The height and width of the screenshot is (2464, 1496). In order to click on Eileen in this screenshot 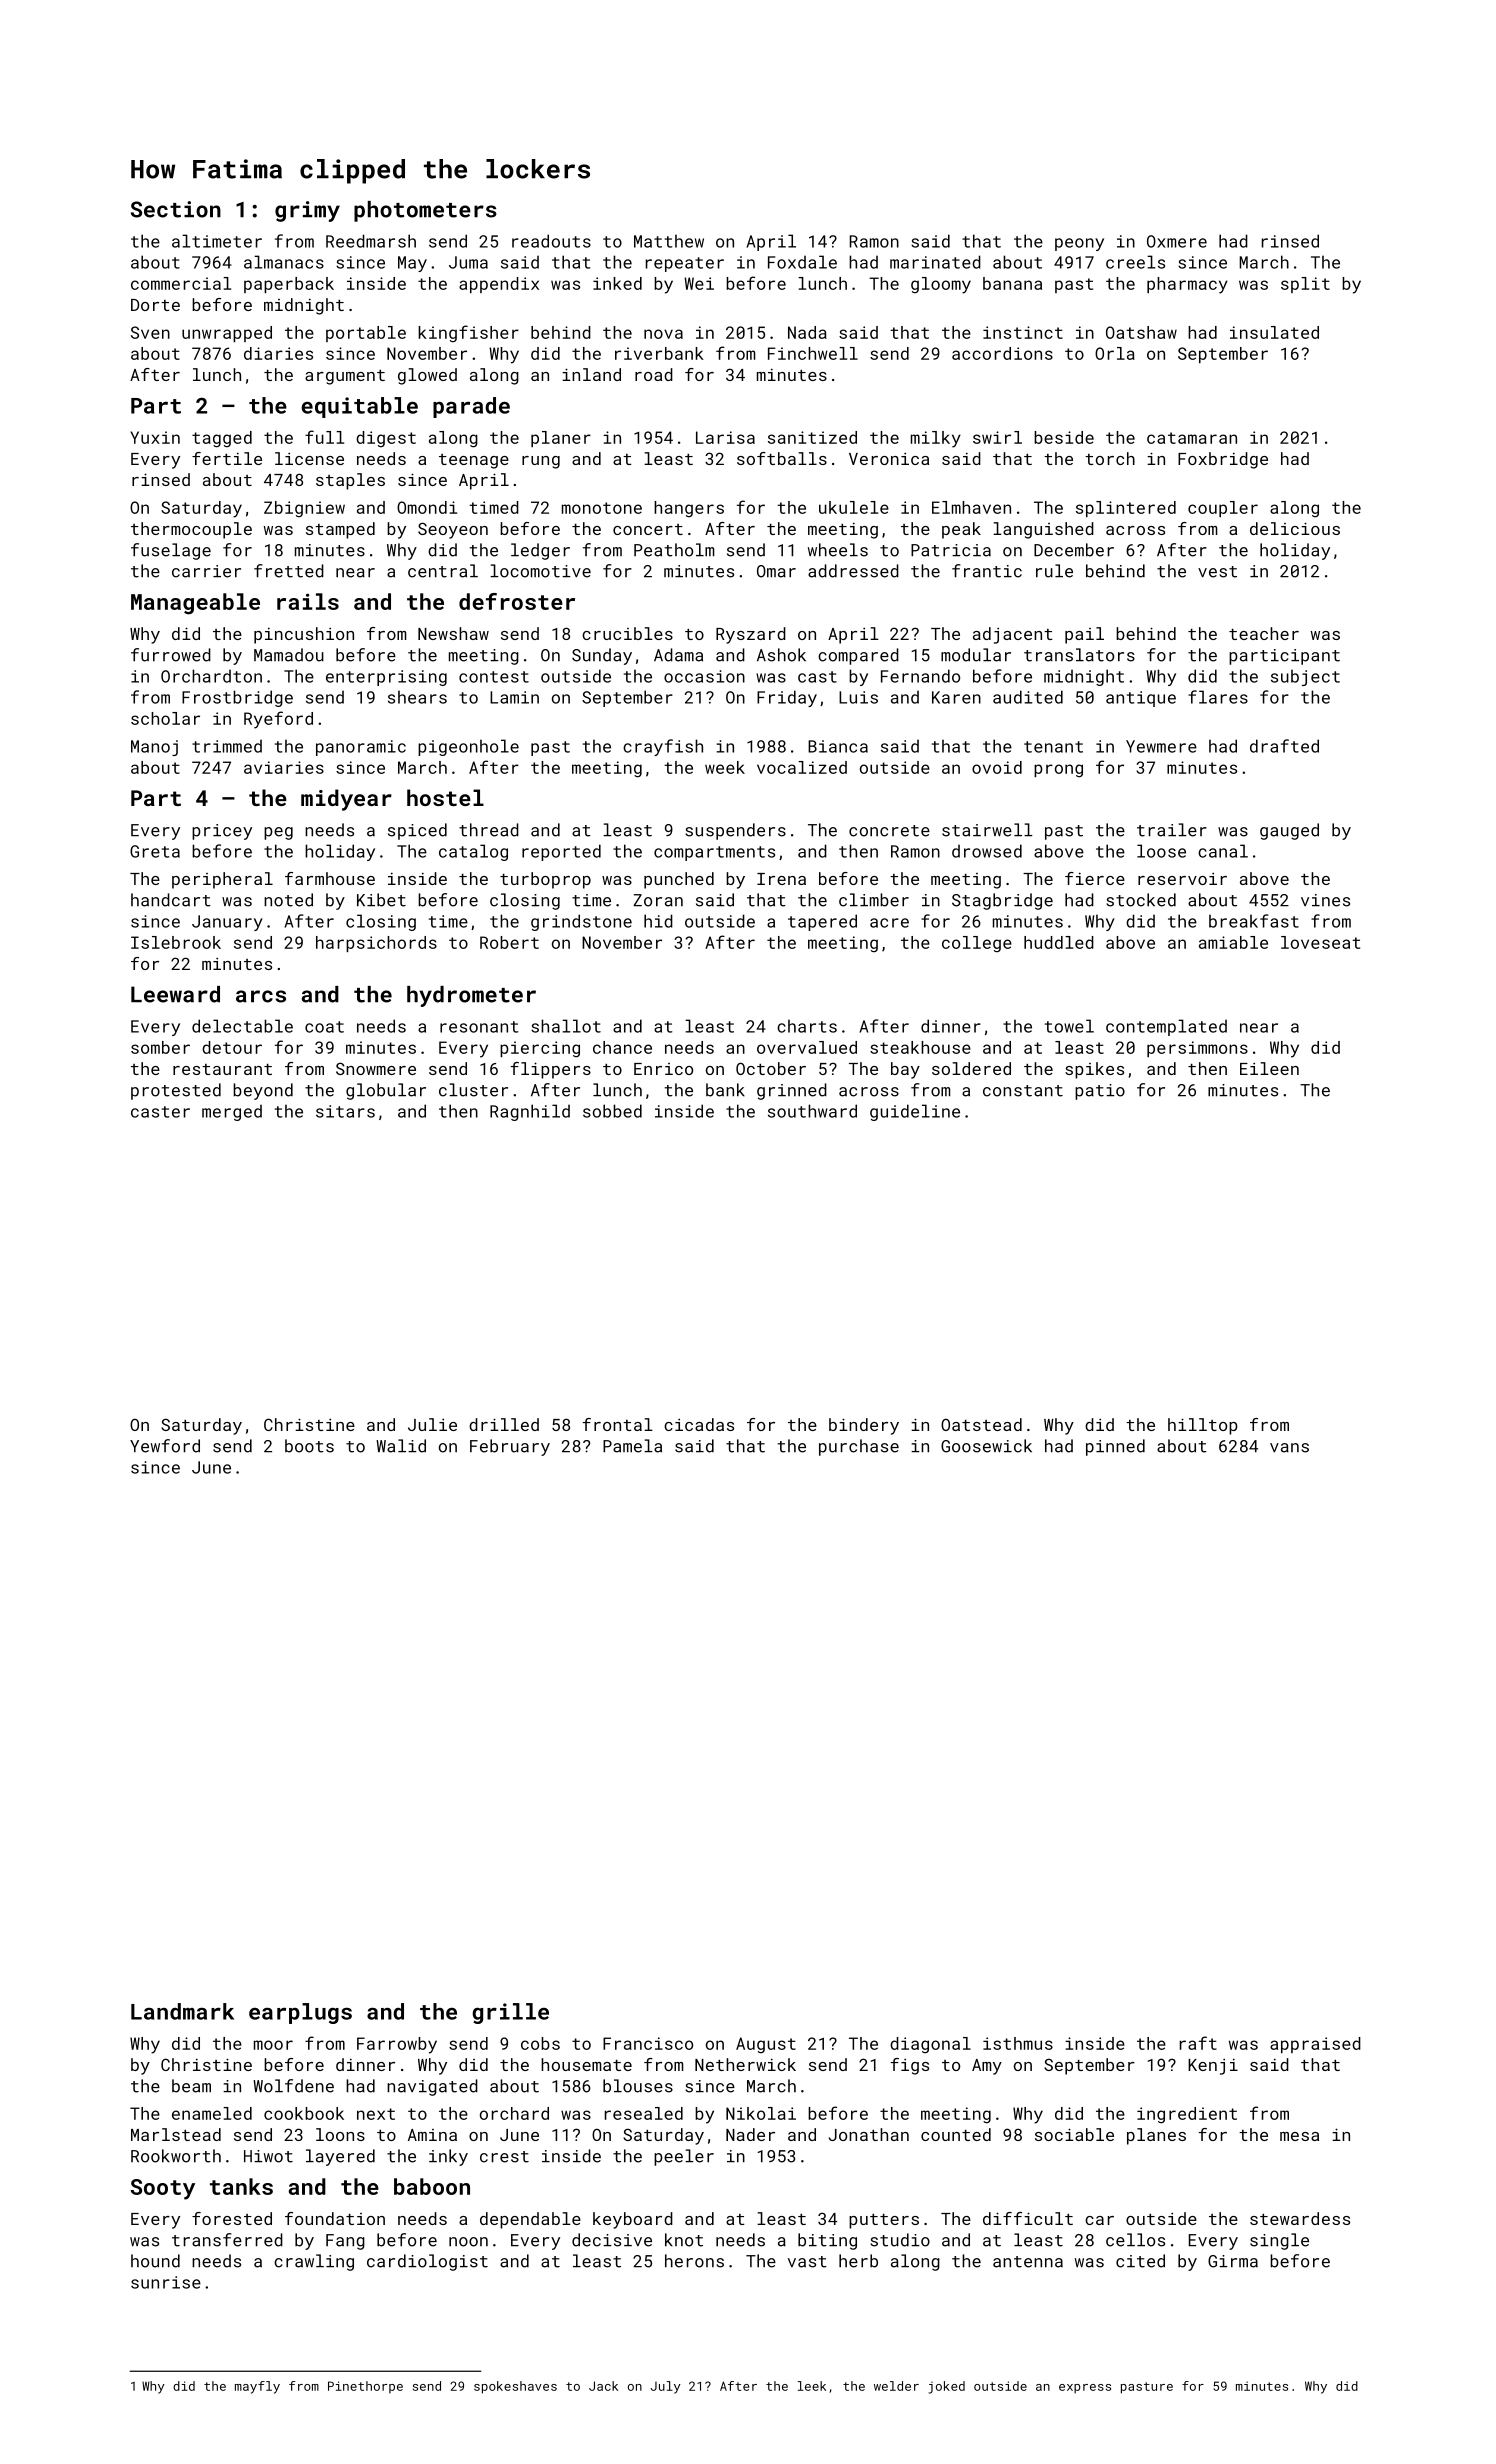, I will do `click(1269, 1068)`.
